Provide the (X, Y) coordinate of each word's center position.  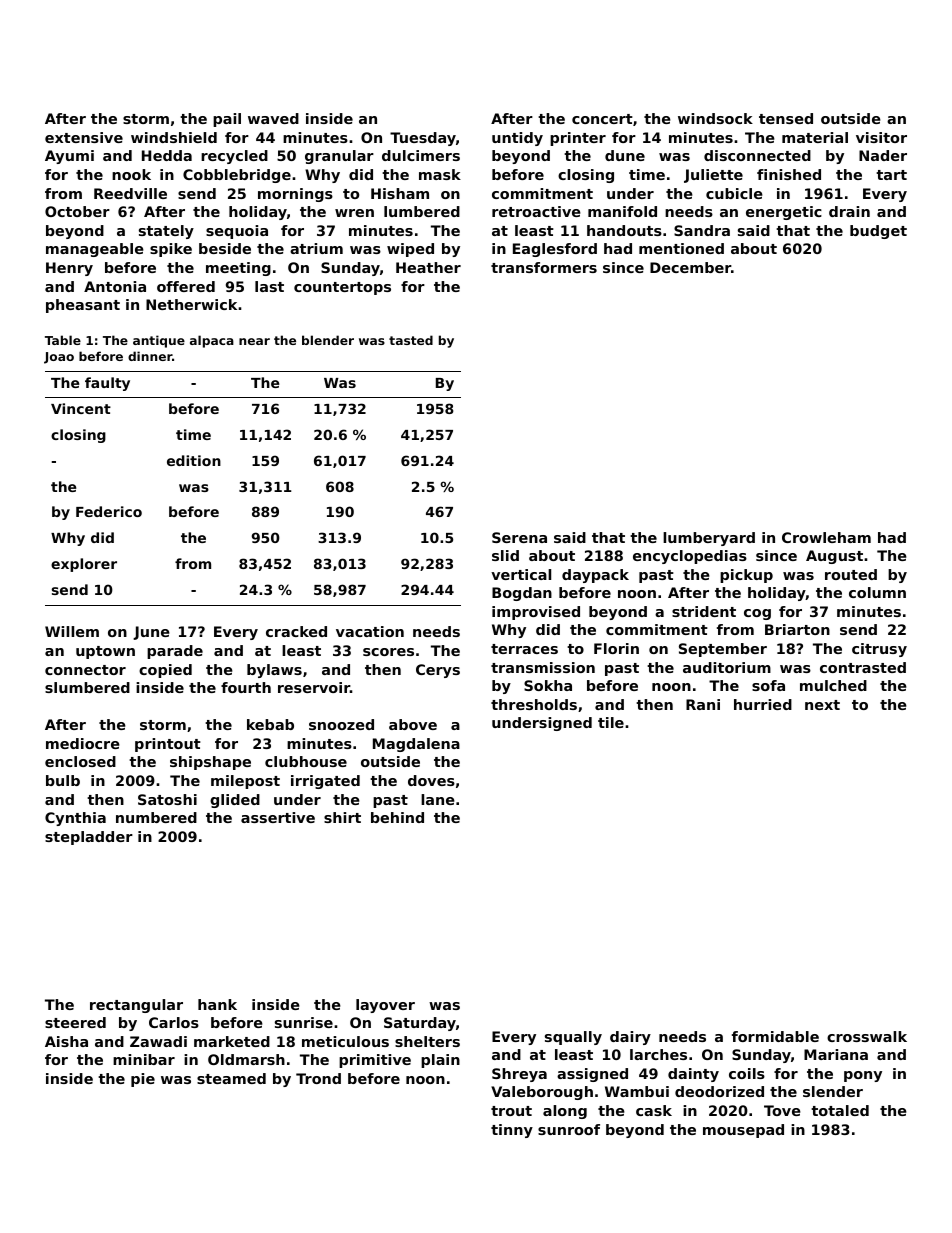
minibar (144, 1059)
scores (388, 652)
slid (505, 555)
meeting (238, 269)
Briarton (797, 629)
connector (85, 670)
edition (194, 460)
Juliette (713, 176)
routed (851, 574)
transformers (544, 267)
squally (573, 1038)
